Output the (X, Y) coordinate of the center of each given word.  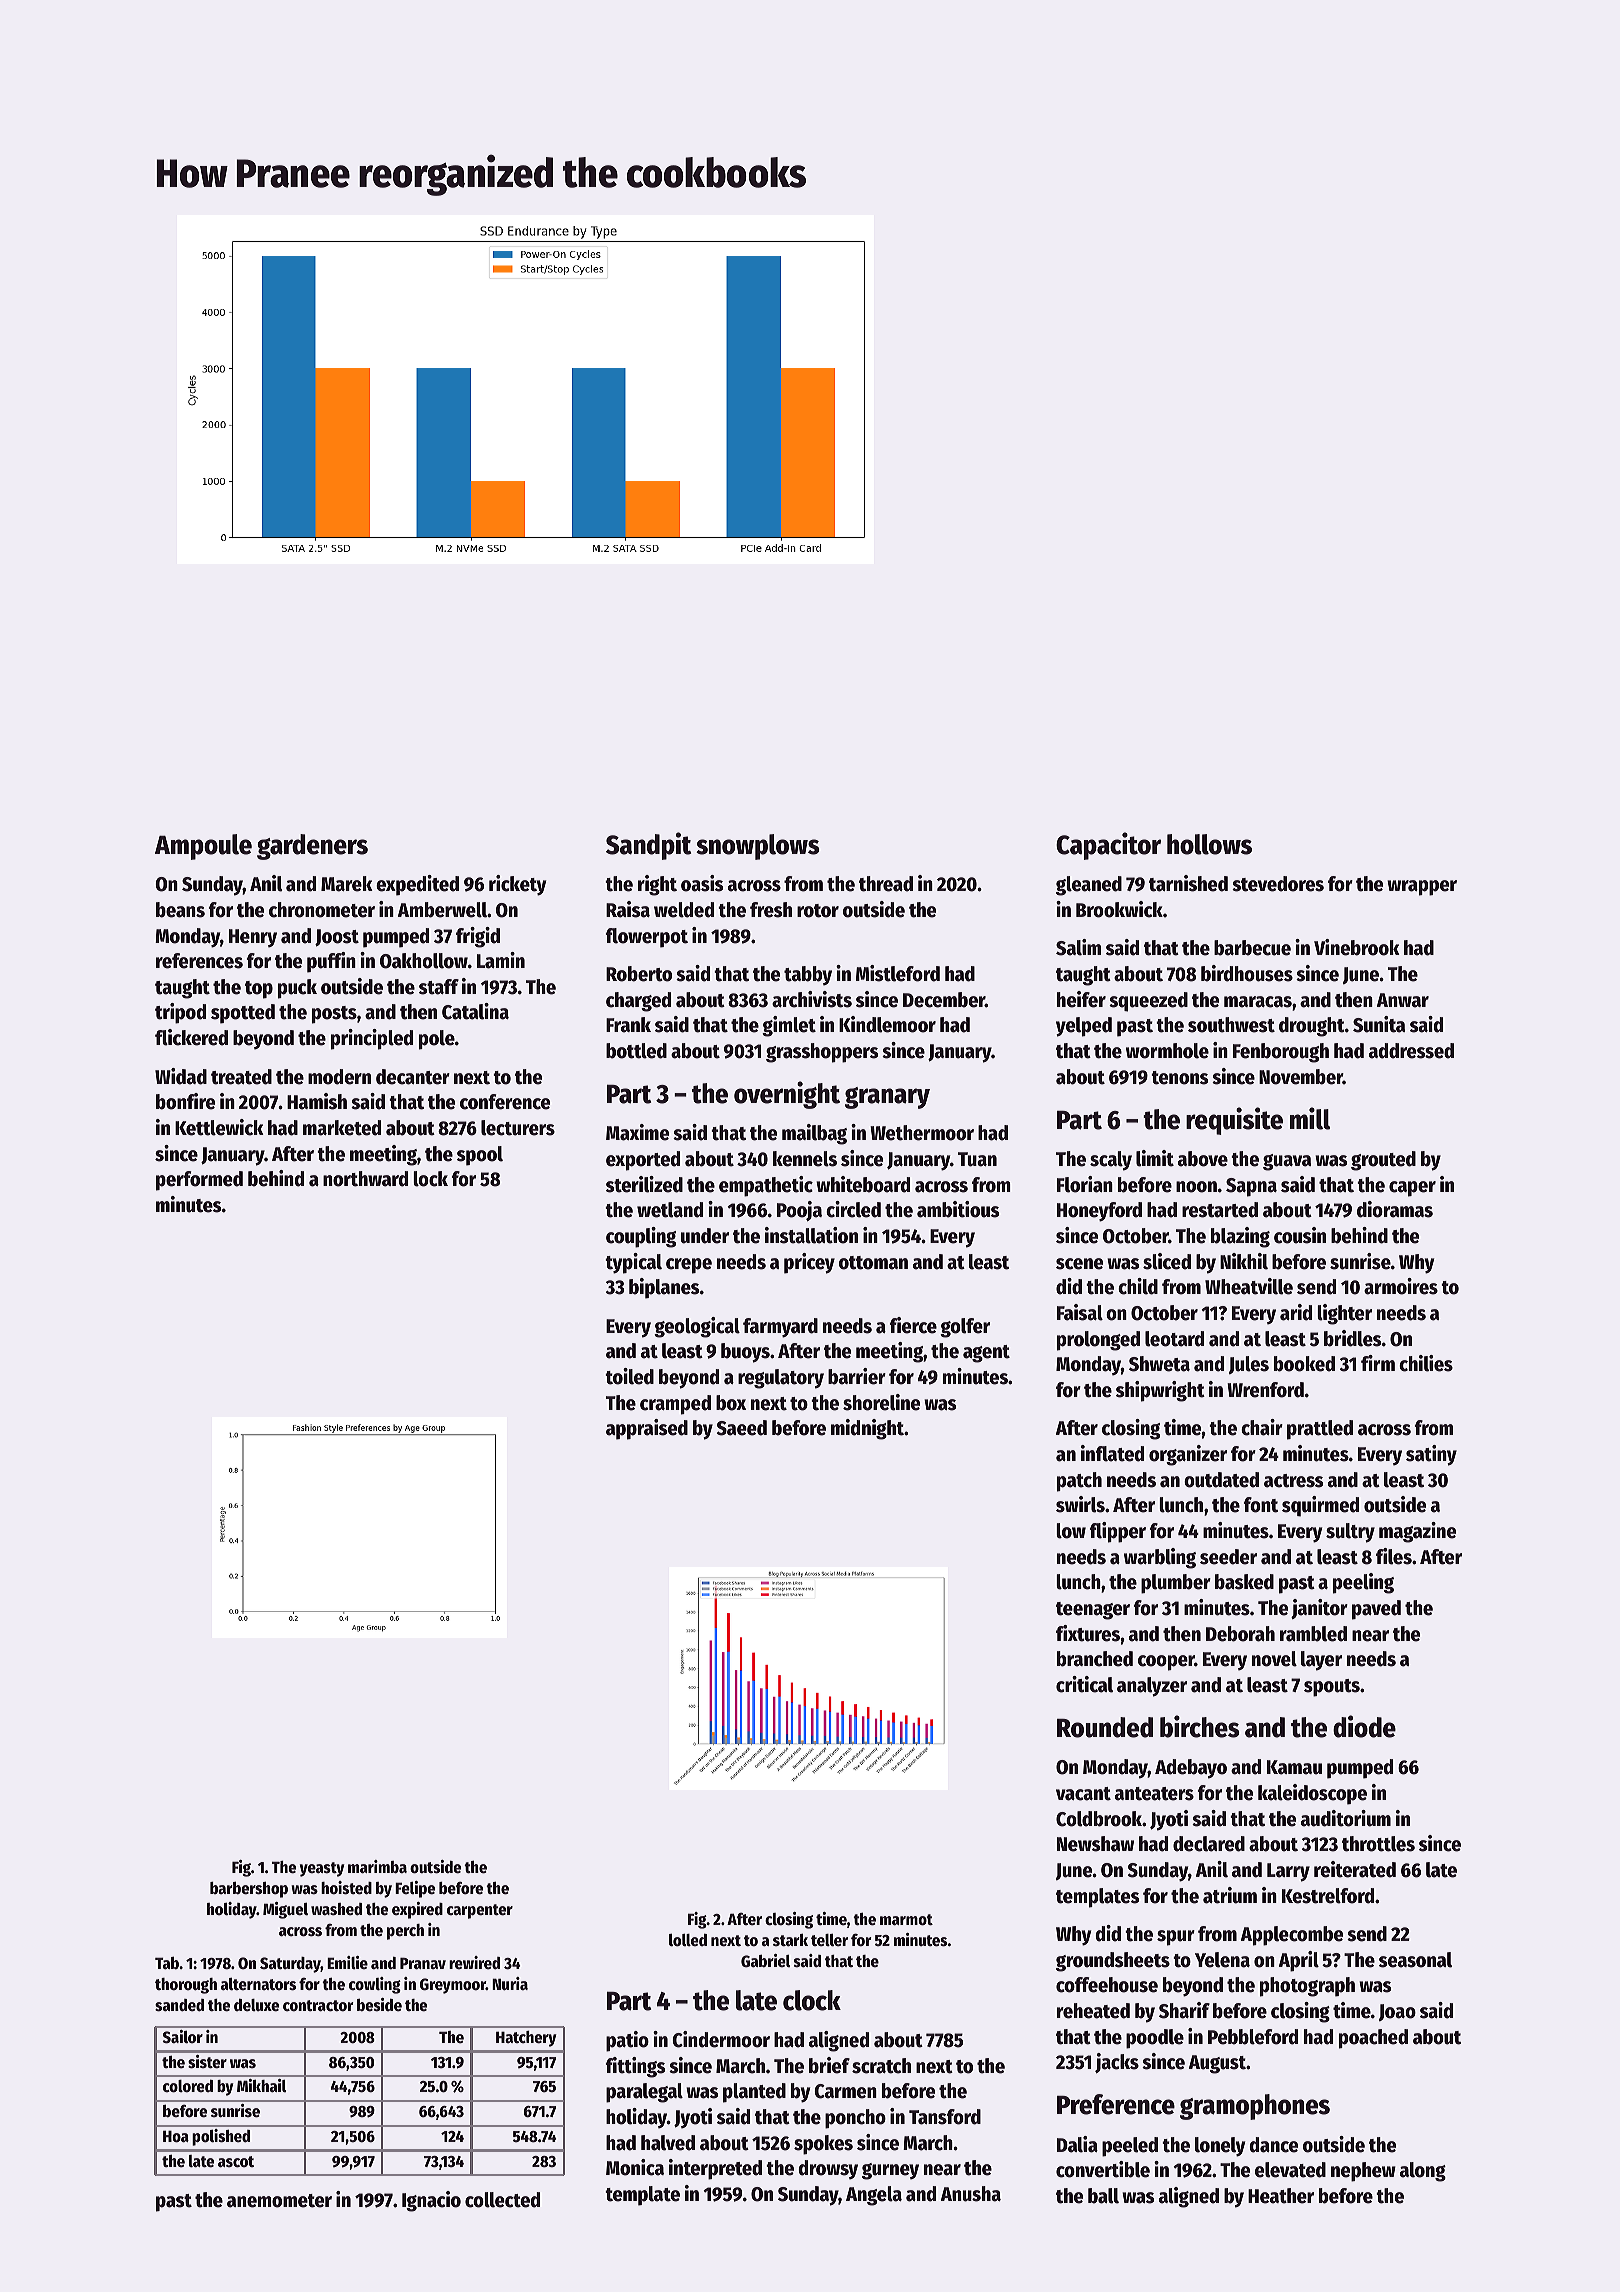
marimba (377, 1867)
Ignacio (431, 2201)
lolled (688, 1940)
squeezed (1148, 1002)
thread (886, 884)
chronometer (322, 910)
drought (1312, 1027)
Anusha (971, 2194)
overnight (787, 1095)
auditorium (1346, 1818)
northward (365, 1179)
